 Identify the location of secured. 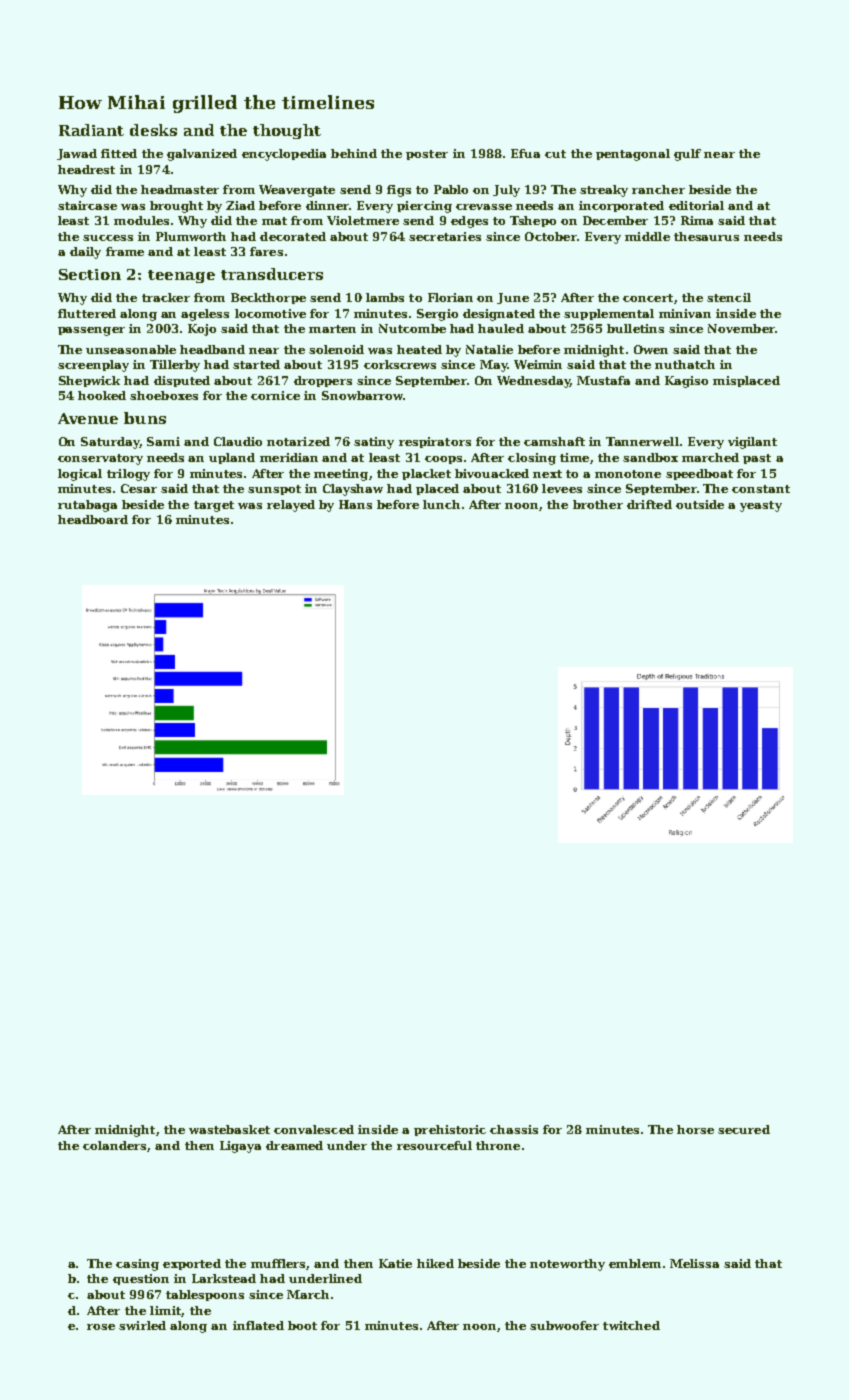
(744, 1129).
